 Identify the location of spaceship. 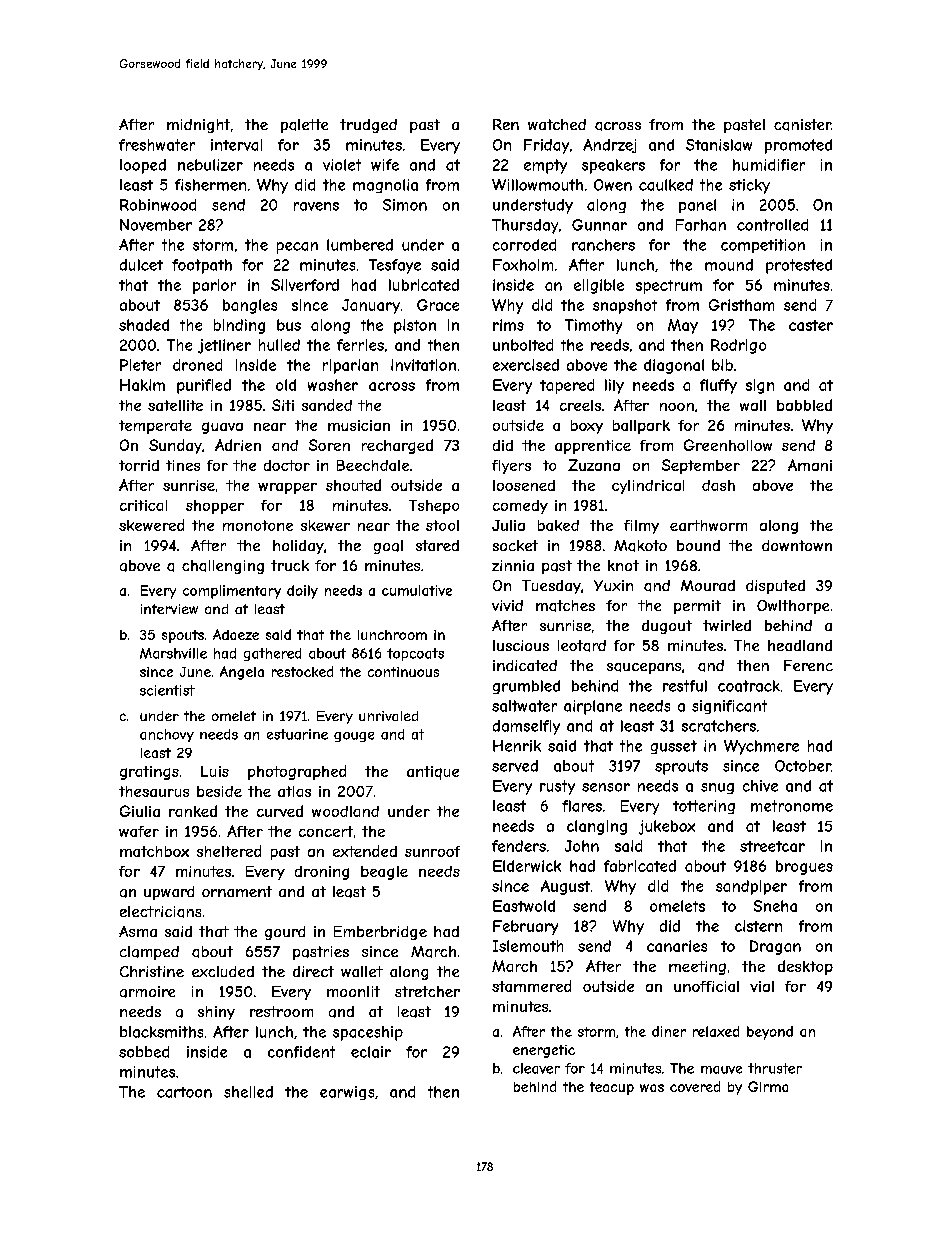
(368, 1033).
